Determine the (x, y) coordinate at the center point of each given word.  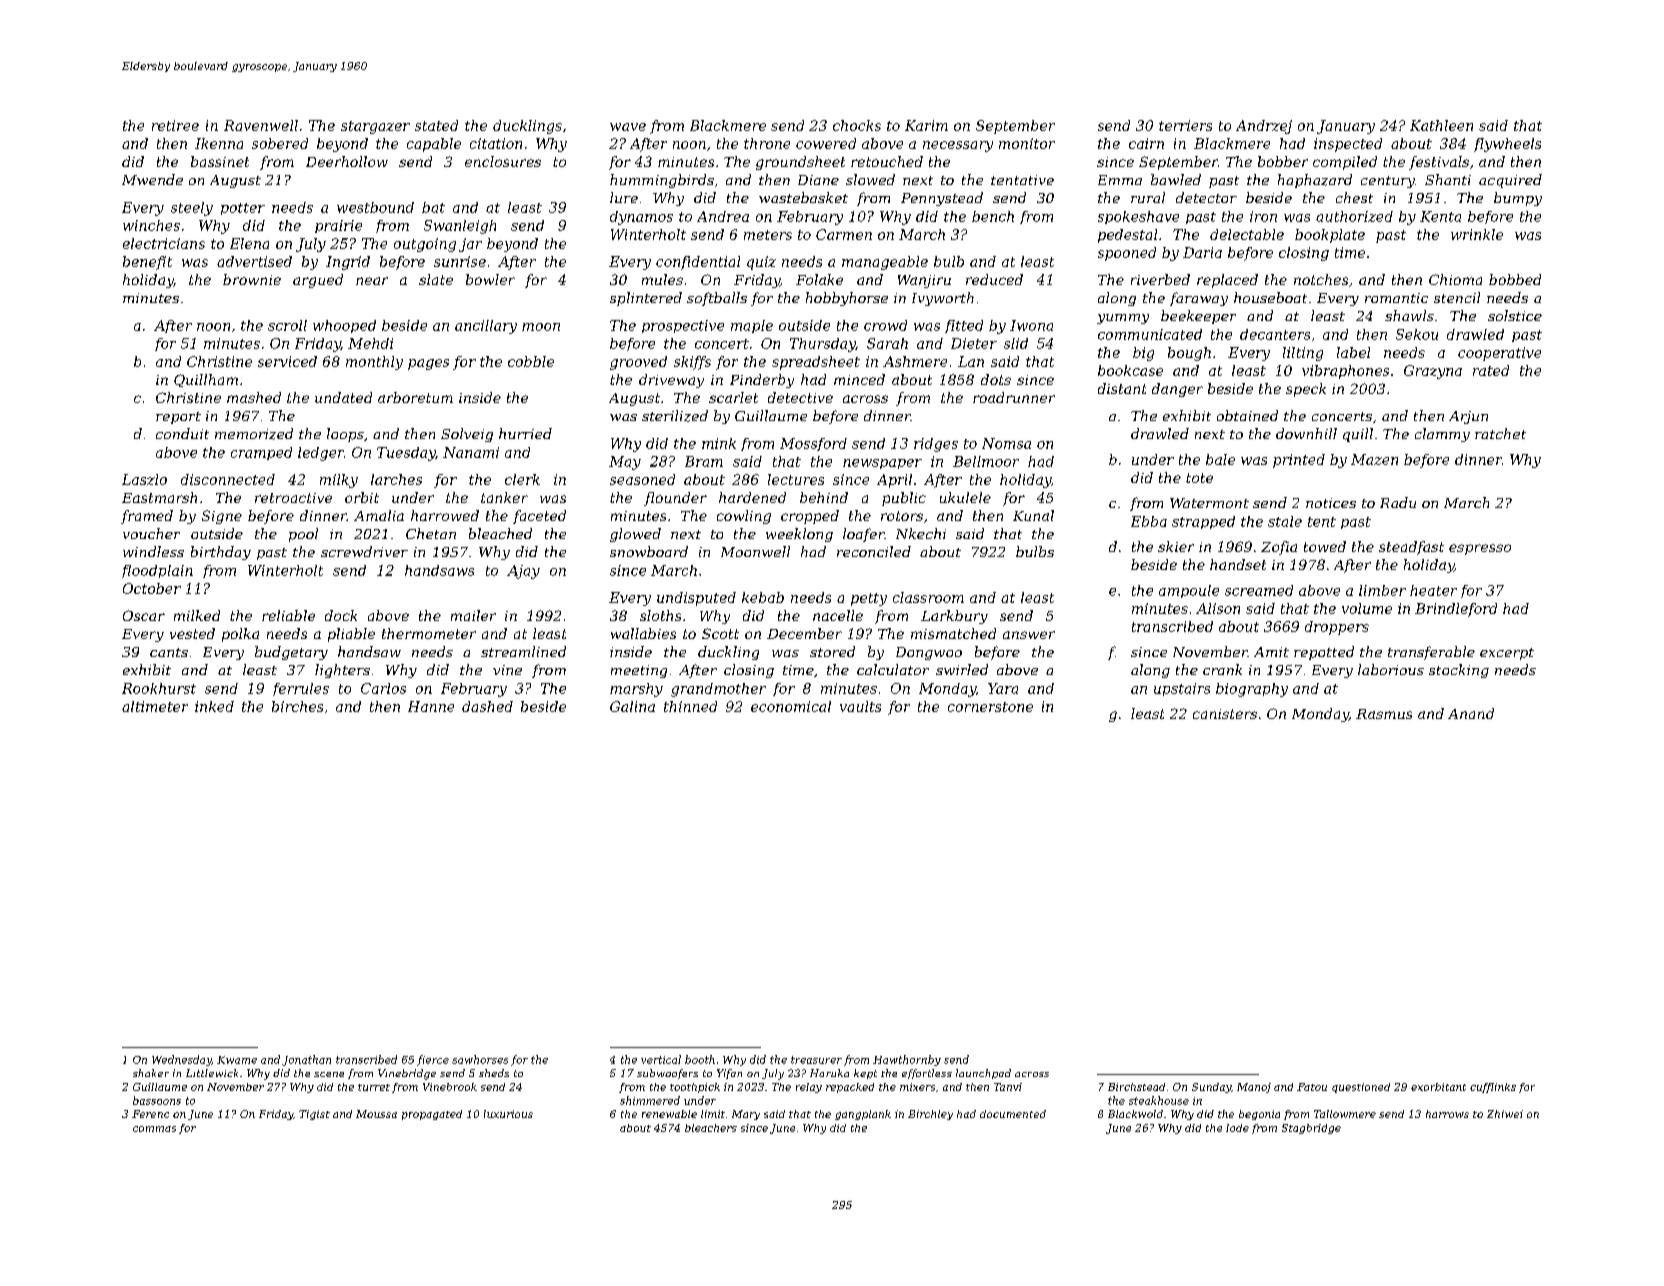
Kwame (237, 1060)
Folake (819, 279)
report (178, 418)
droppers (1337, 628)
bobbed (1515, 279)
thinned (690, 706)
